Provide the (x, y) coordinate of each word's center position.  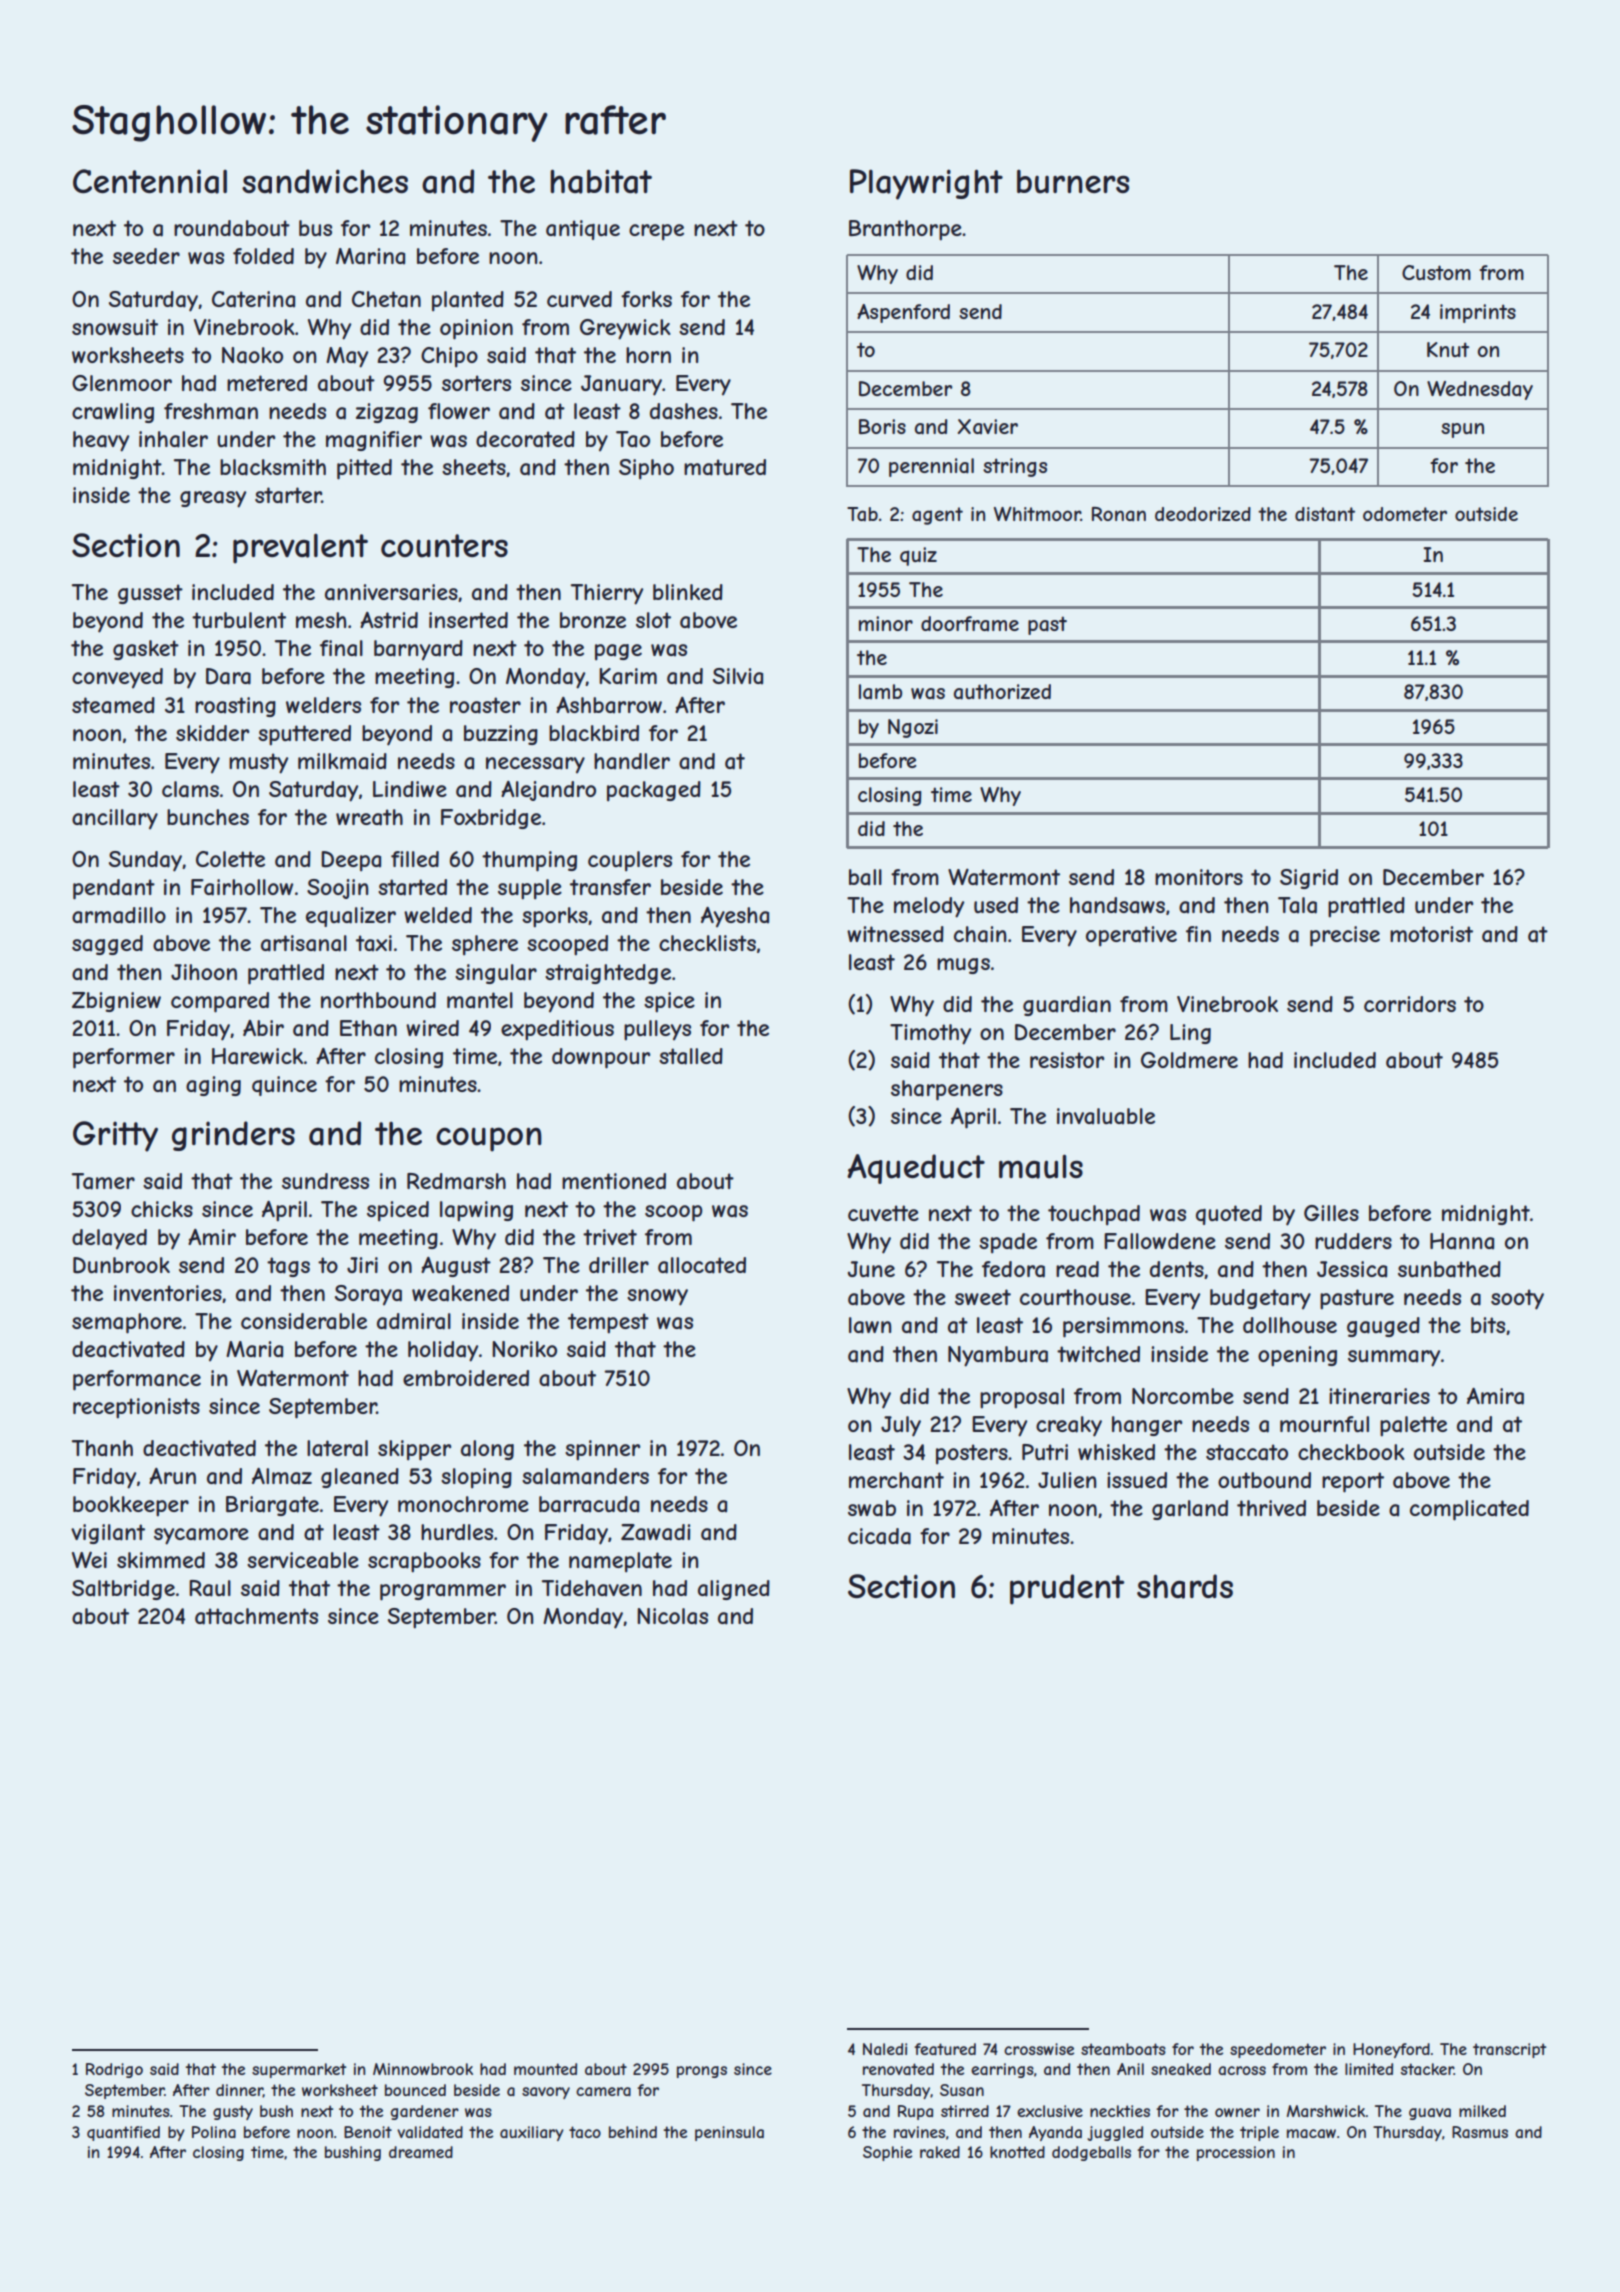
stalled (691, 1056)
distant (1325, 514)
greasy (213, 499)
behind (633, 2132)
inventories (168, 1293)
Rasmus (1480, 2132)
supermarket (299, 2070)
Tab (862, 514)
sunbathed (1449, 1269)
